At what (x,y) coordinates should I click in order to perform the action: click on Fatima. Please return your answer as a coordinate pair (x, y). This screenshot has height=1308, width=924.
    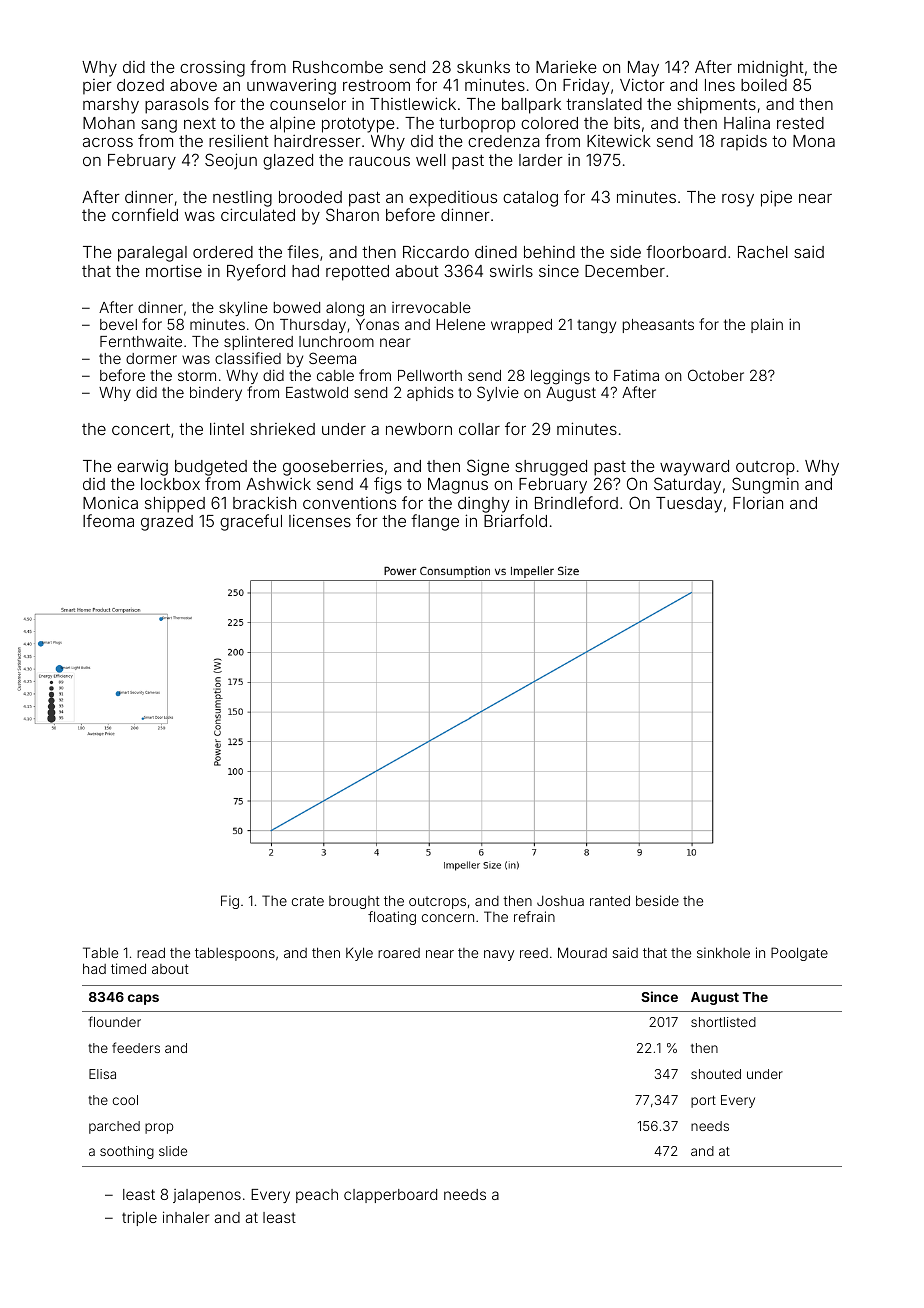
    Looking at the image, I should click on (636, 375).
